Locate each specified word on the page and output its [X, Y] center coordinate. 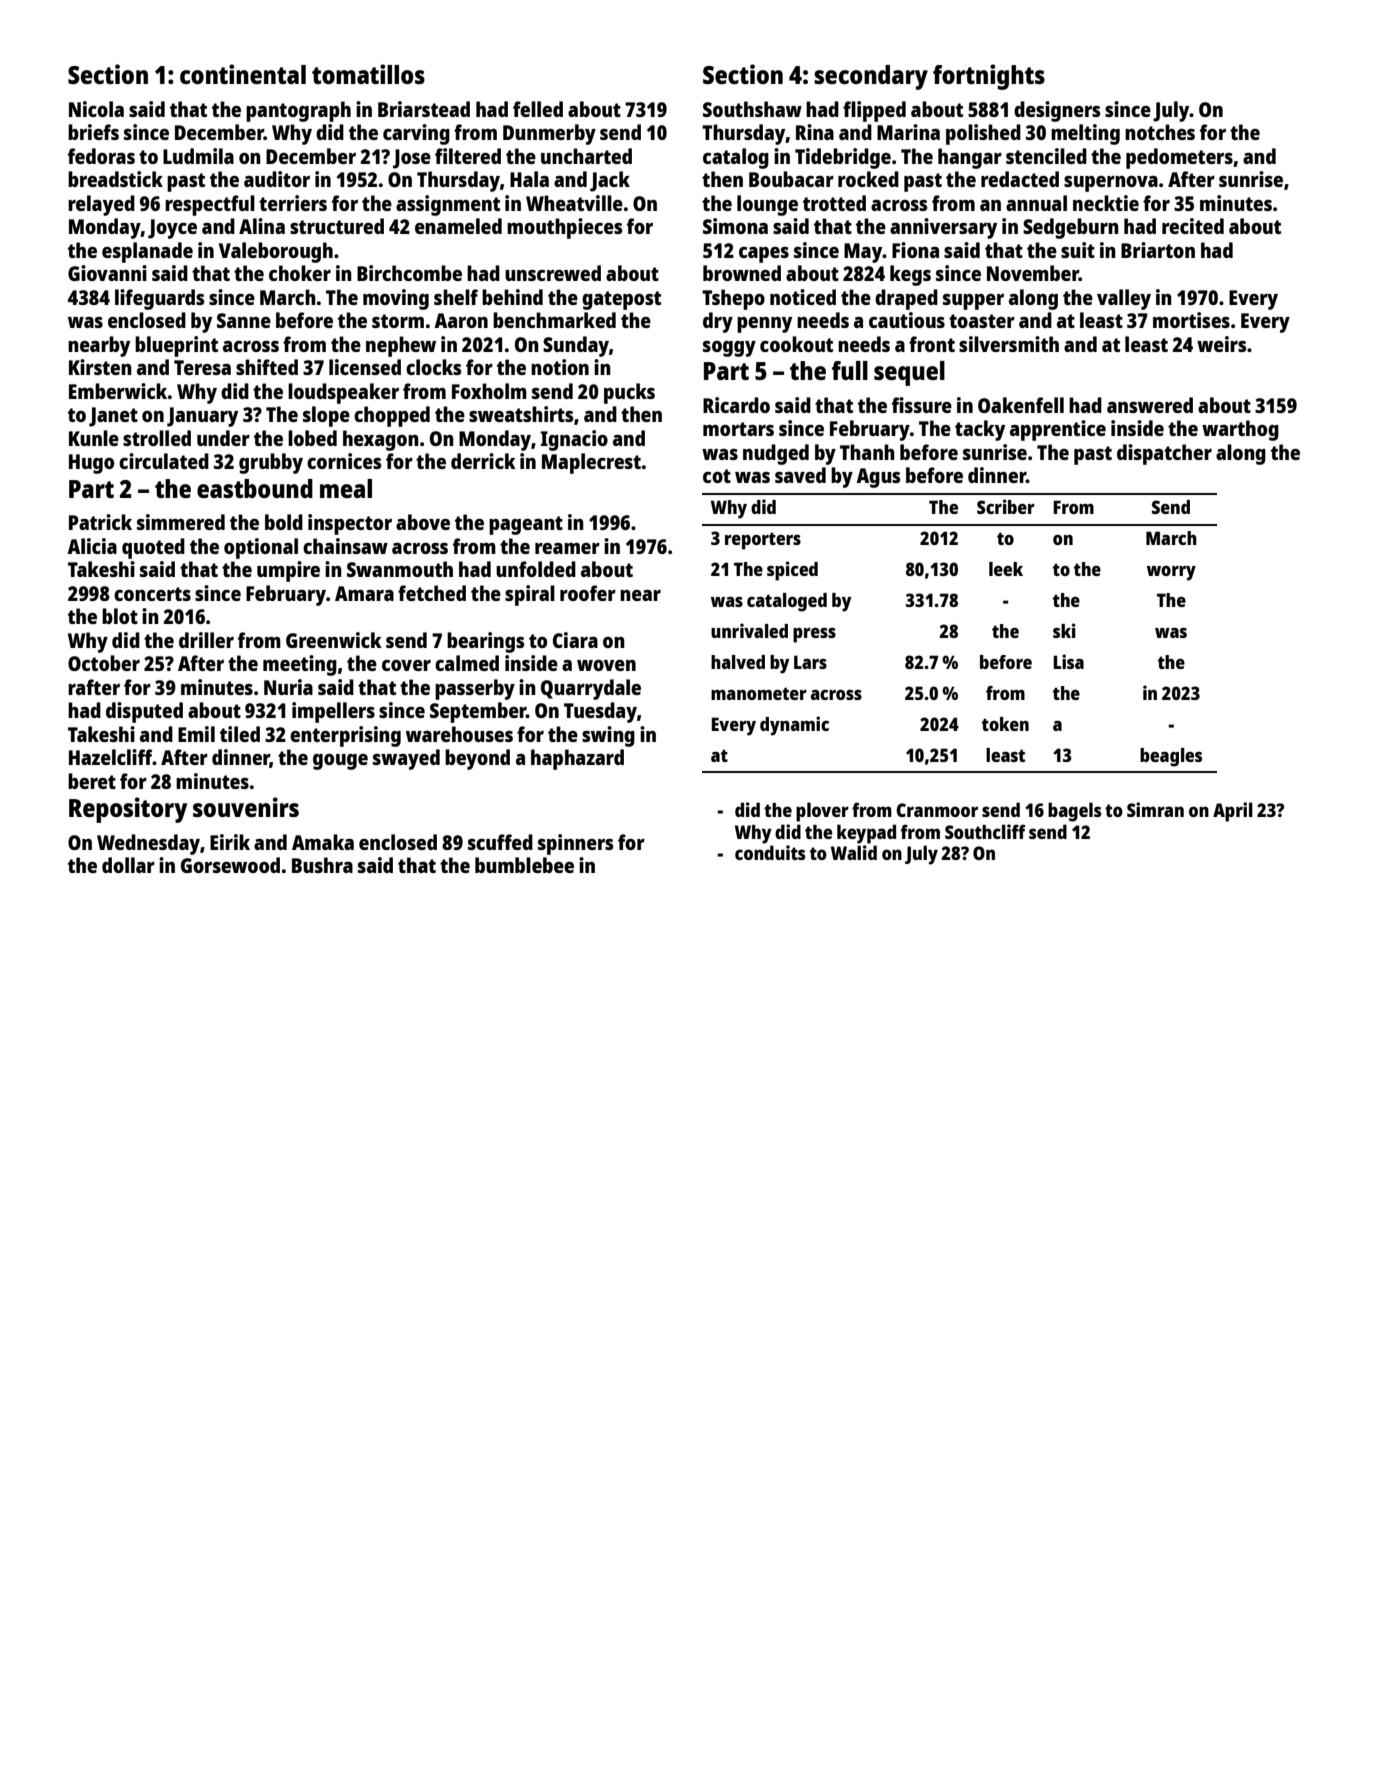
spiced [792, 571]
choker [300, 273]
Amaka [323, 842]
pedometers [1179, 158]
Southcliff [985, 831]
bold [284, 522]
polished [983, 134]
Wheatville [574, 203]
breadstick [115, 179]
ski [1064, 630]
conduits [770, 852]
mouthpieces [565, 228]
